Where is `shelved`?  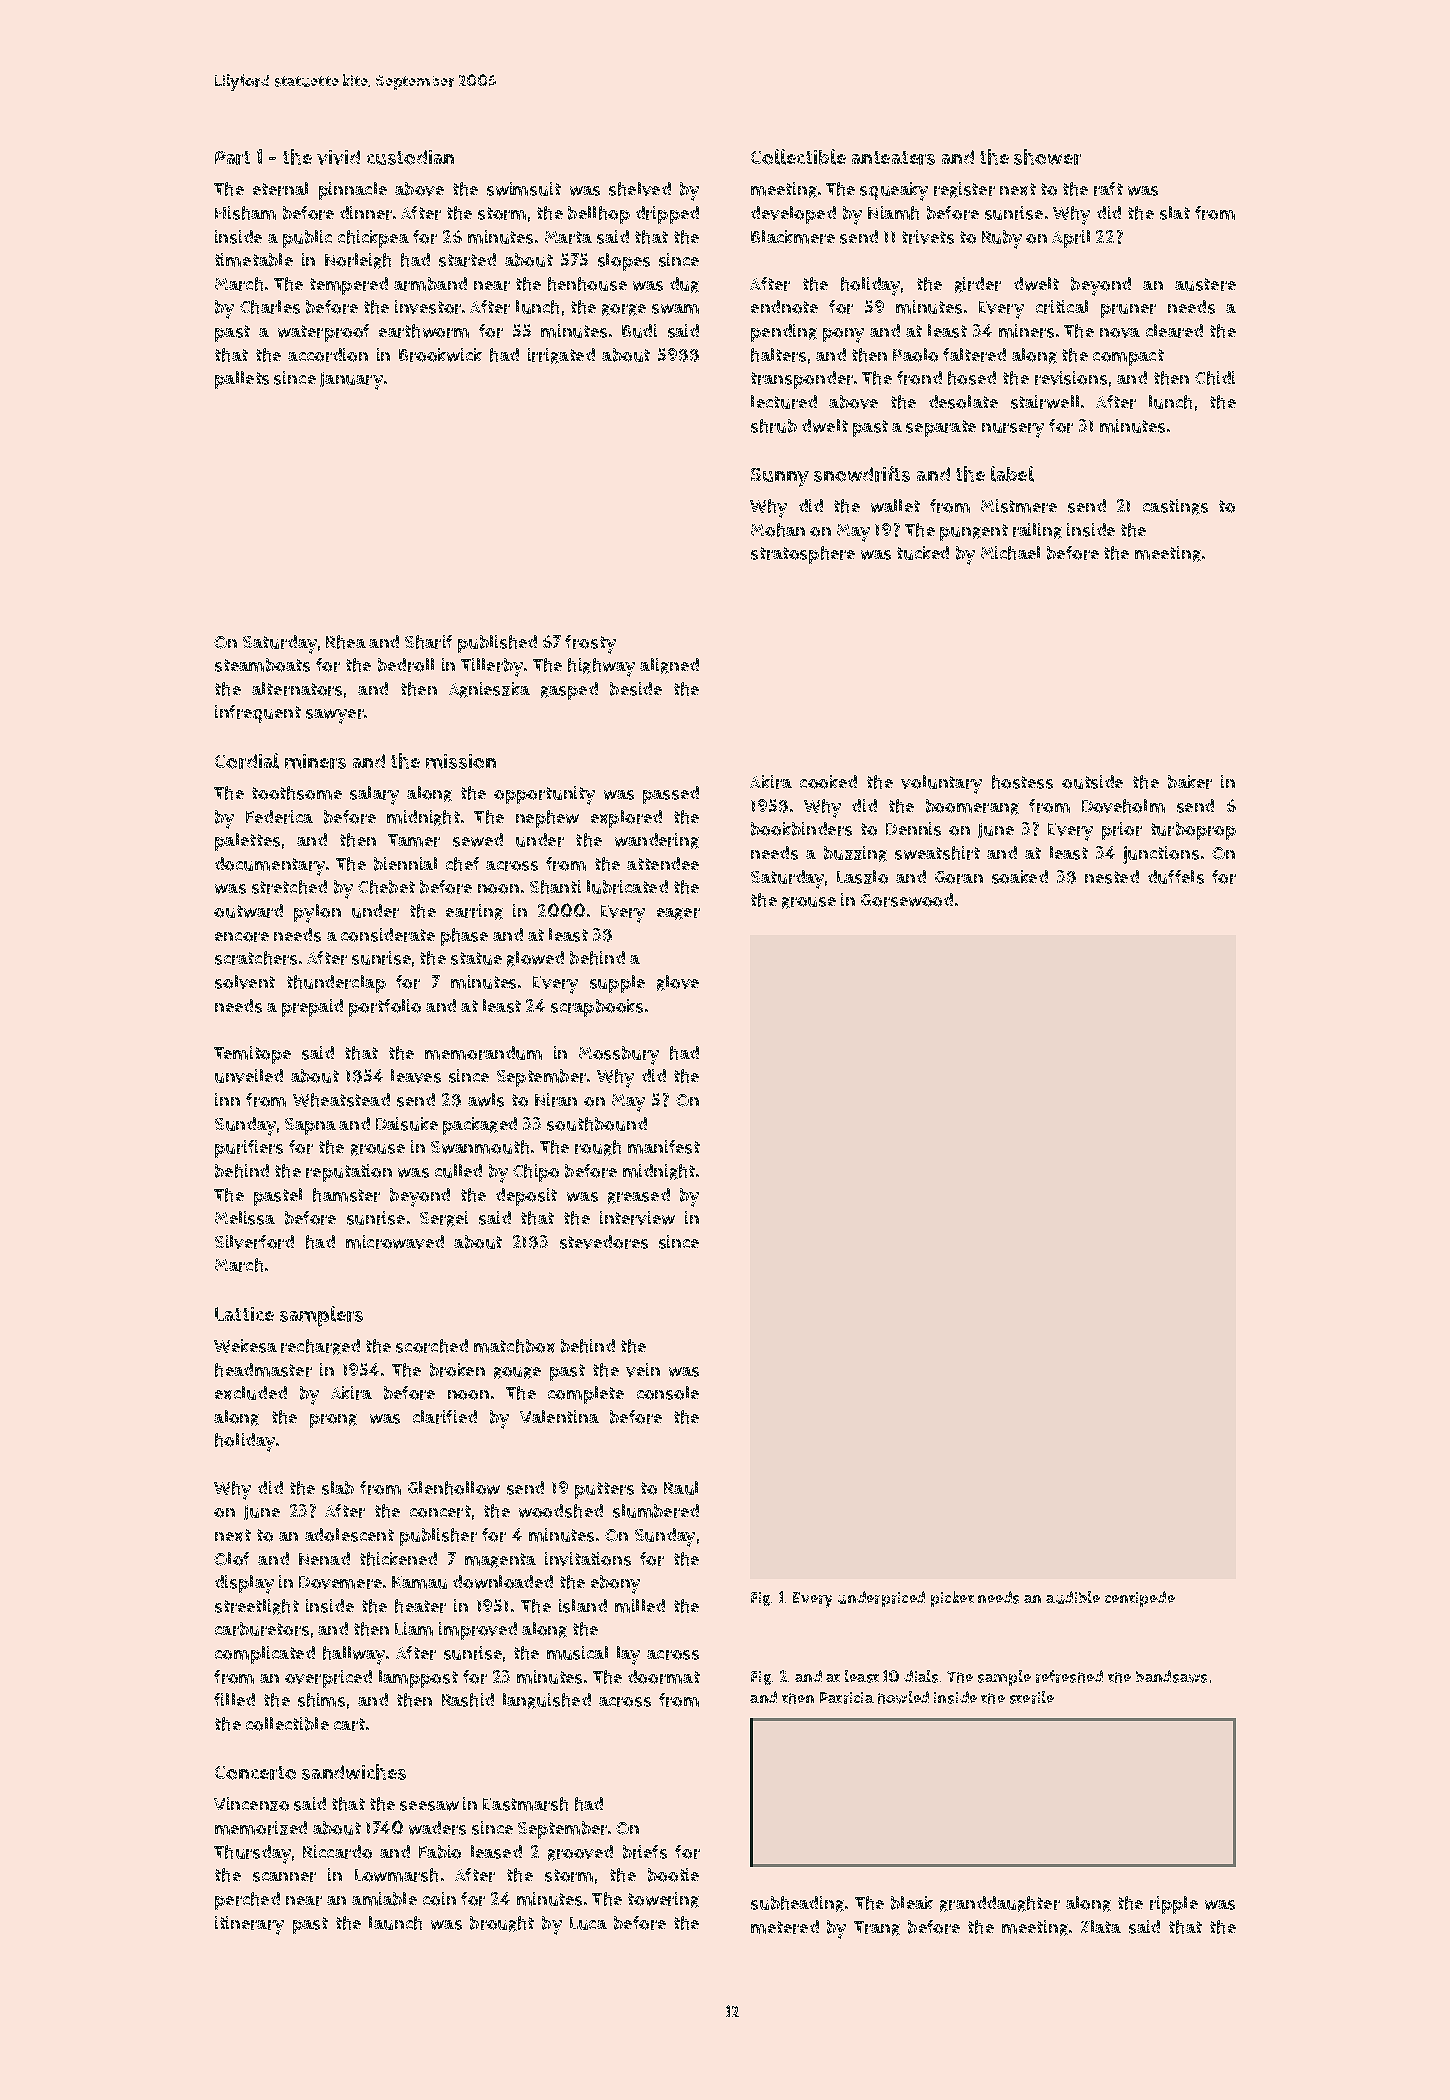 shelved is located at coordinates (640, 189).
